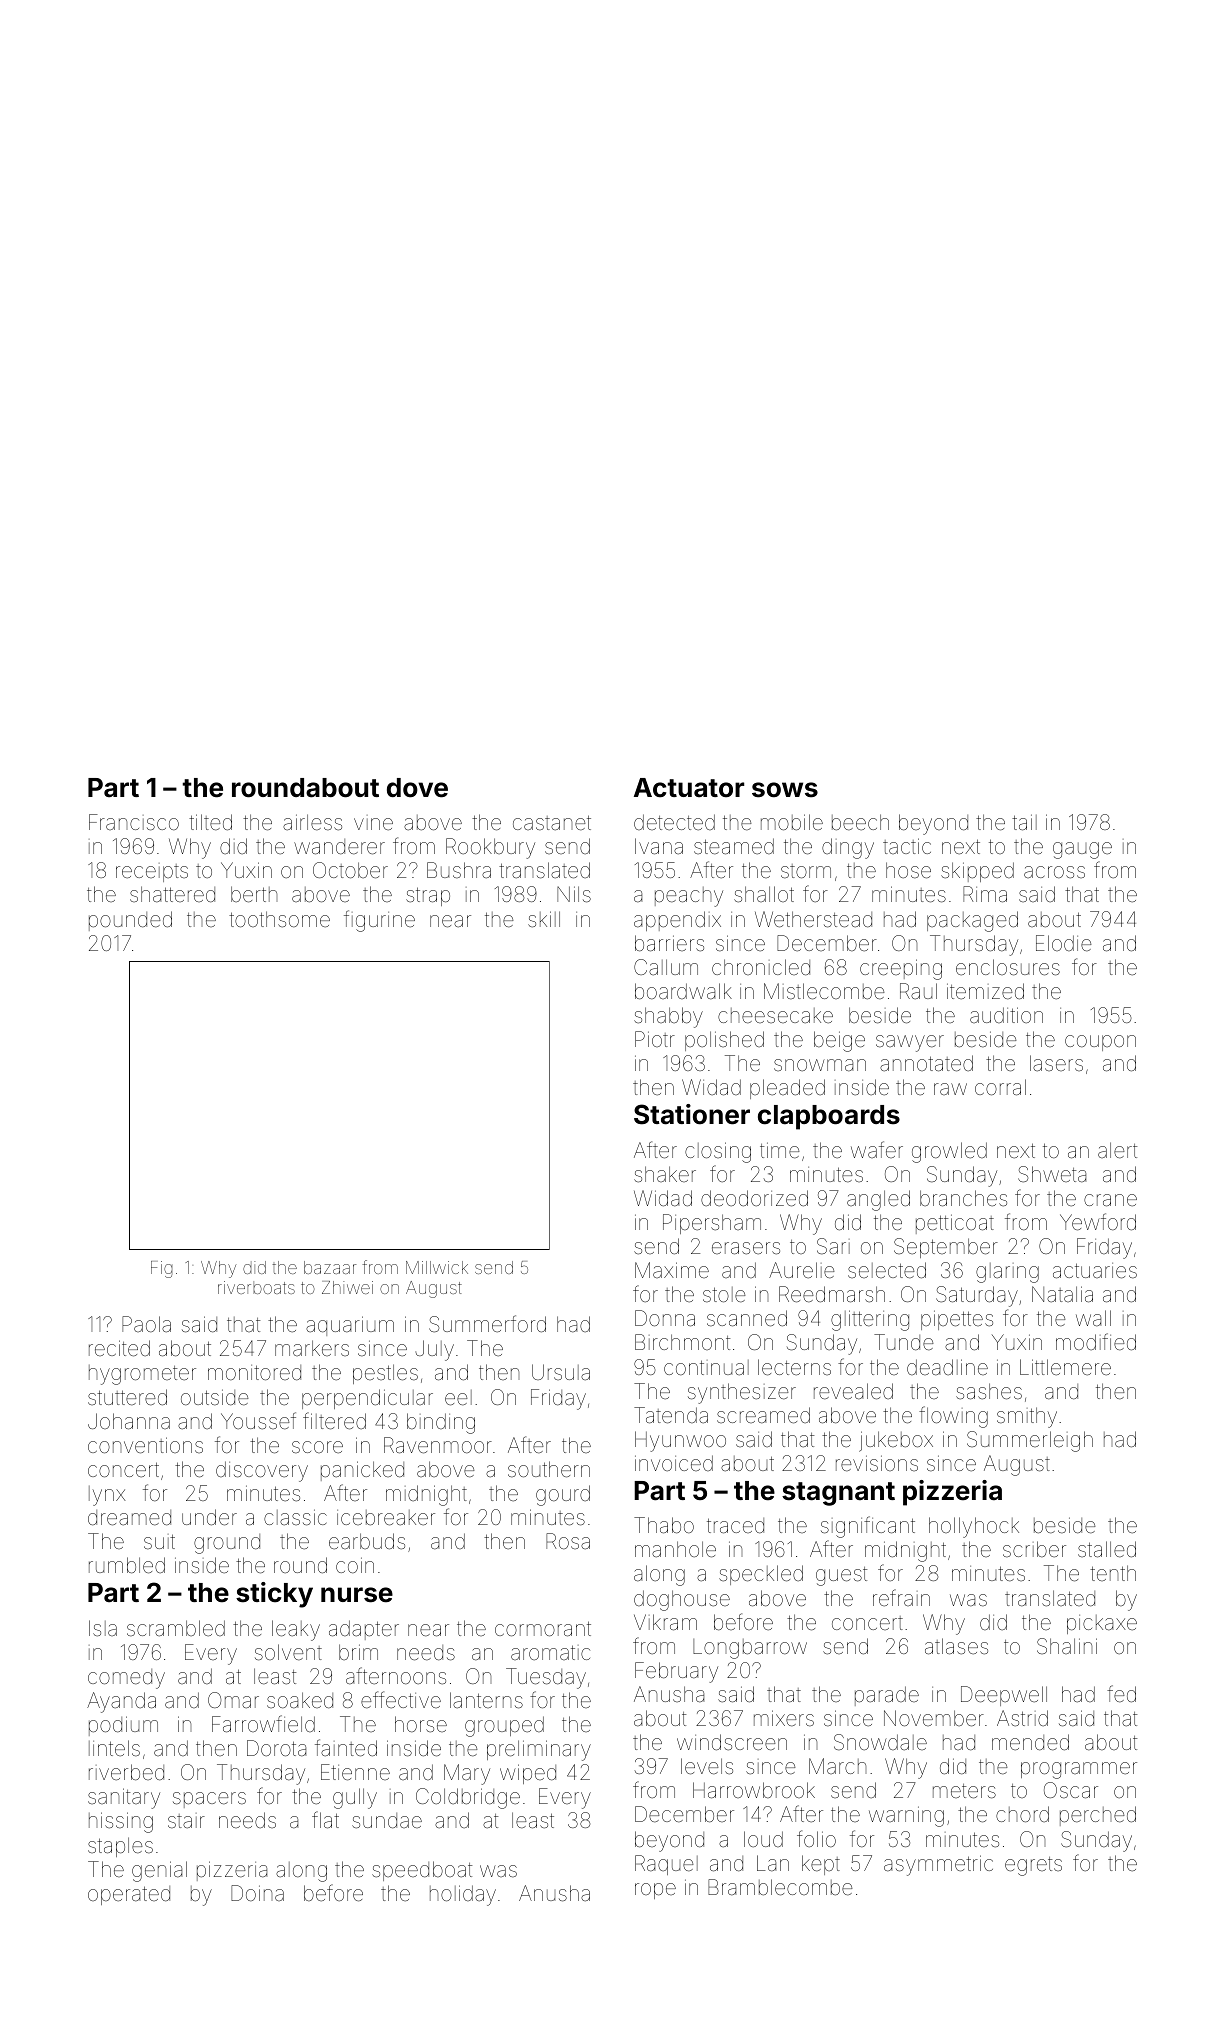  Describe the element at coordinates (676, 1672) in the screenshot. I see `February` at that location.
